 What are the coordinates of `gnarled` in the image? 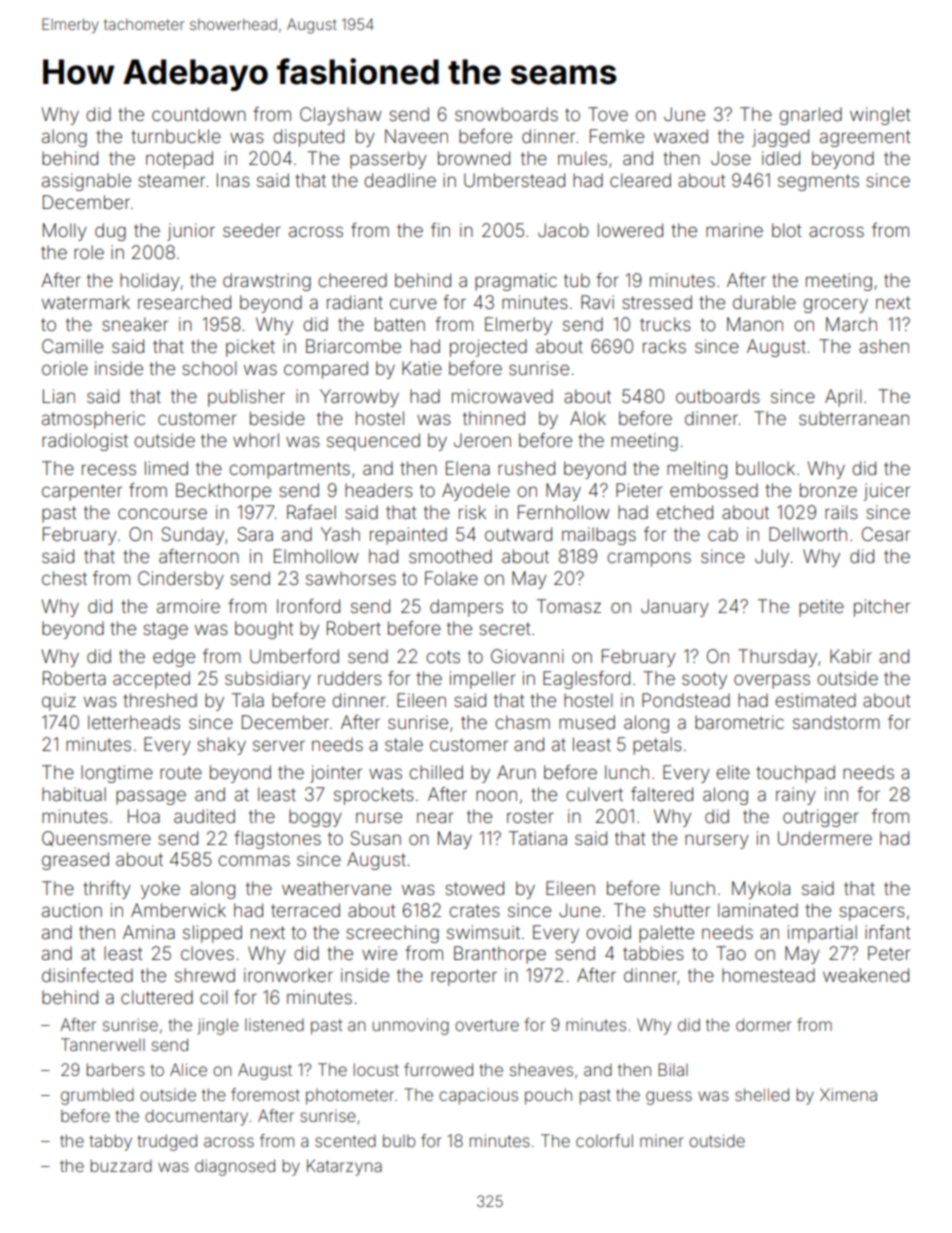 It's located at (810, 116).
